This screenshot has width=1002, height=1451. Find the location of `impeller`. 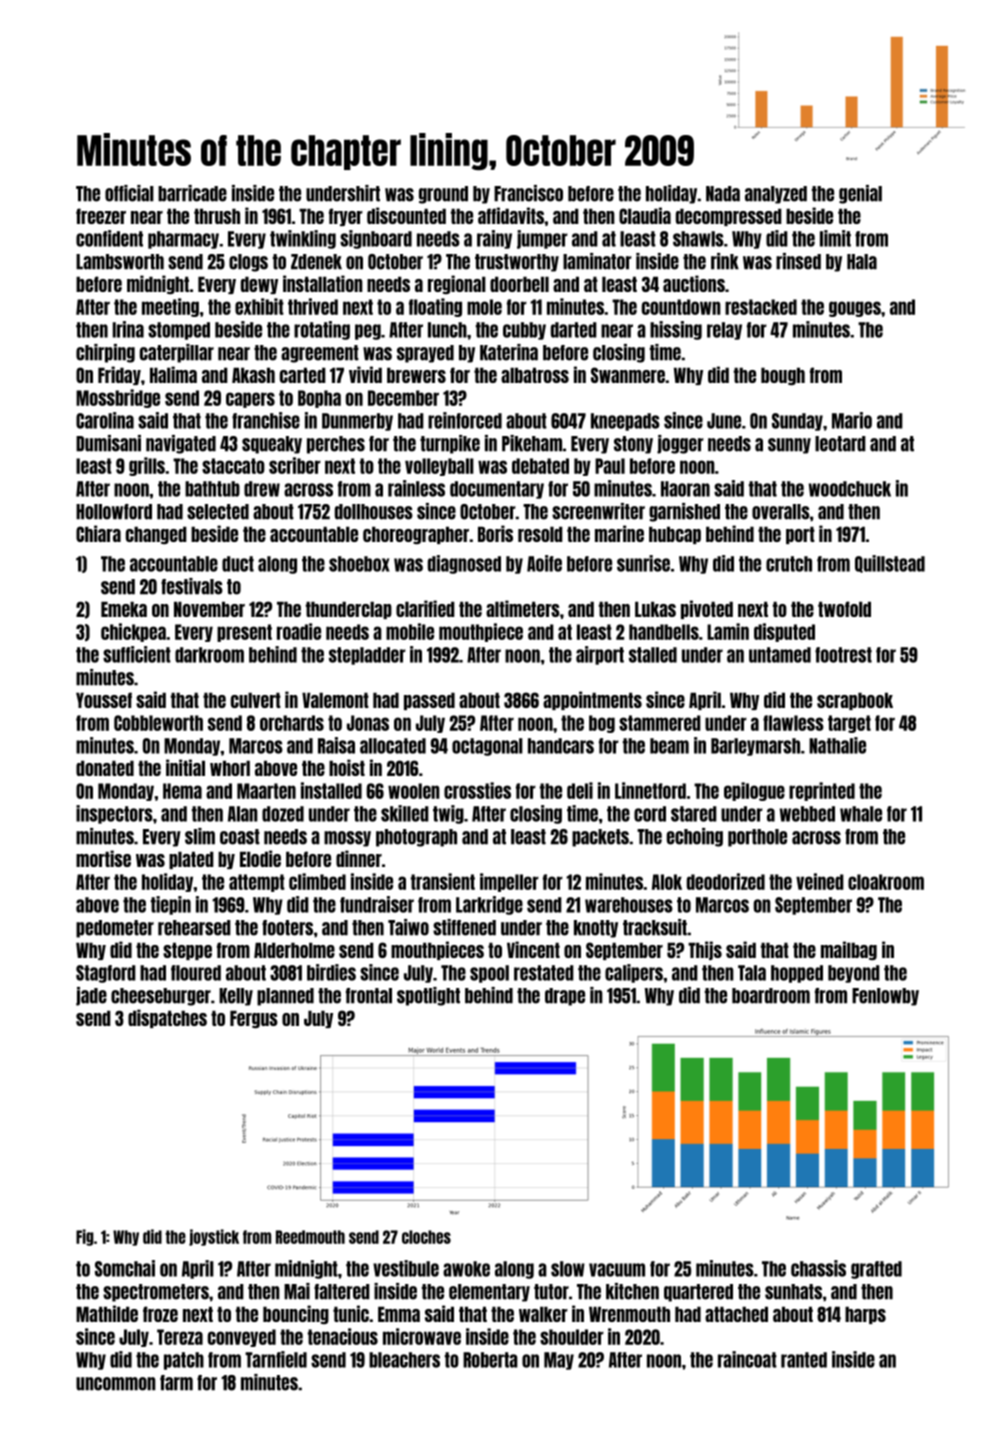

impeller is located at coordinates (509, 882).
